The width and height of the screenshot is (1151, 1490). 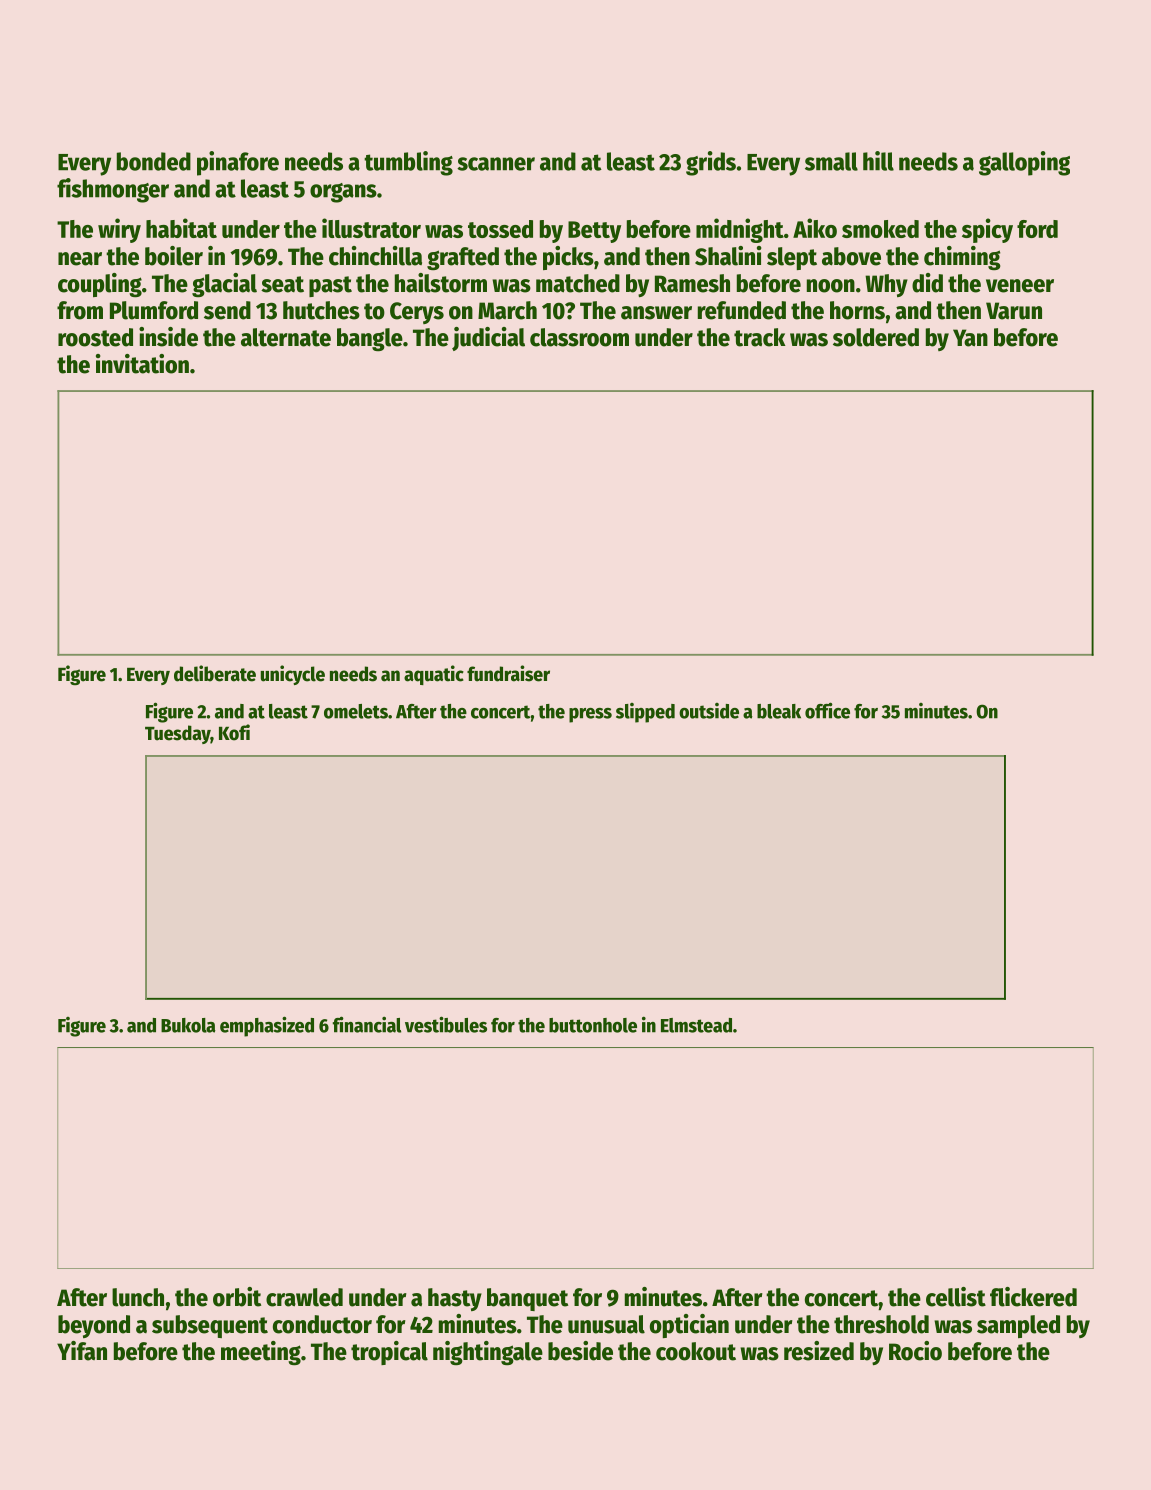 What do you see at coordinates (138, 1297) in the screenshot?
I see `lunch` at bounding box center [138, 1297].
